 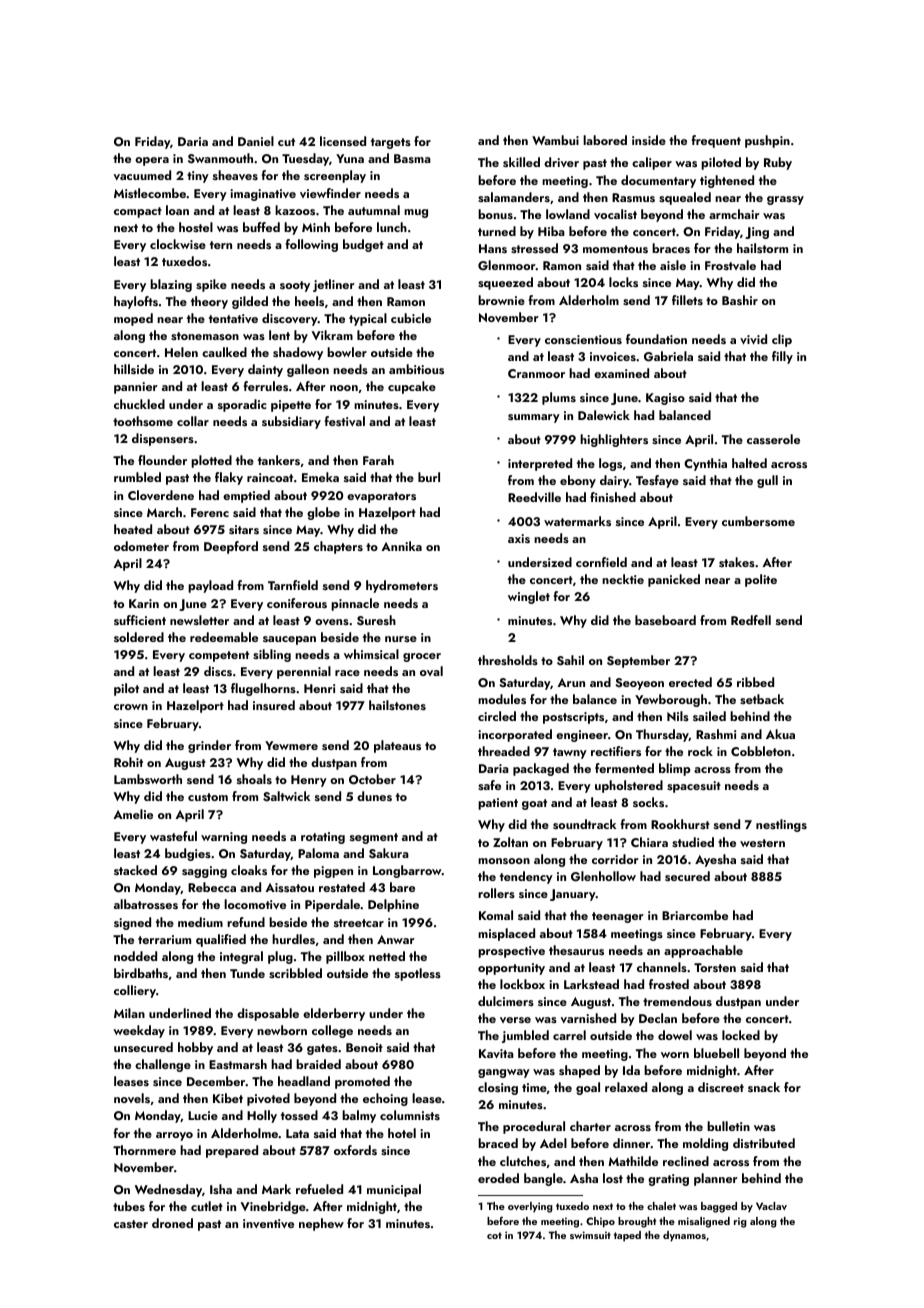 I want to click on tankers, so click(x=279, y=460).
